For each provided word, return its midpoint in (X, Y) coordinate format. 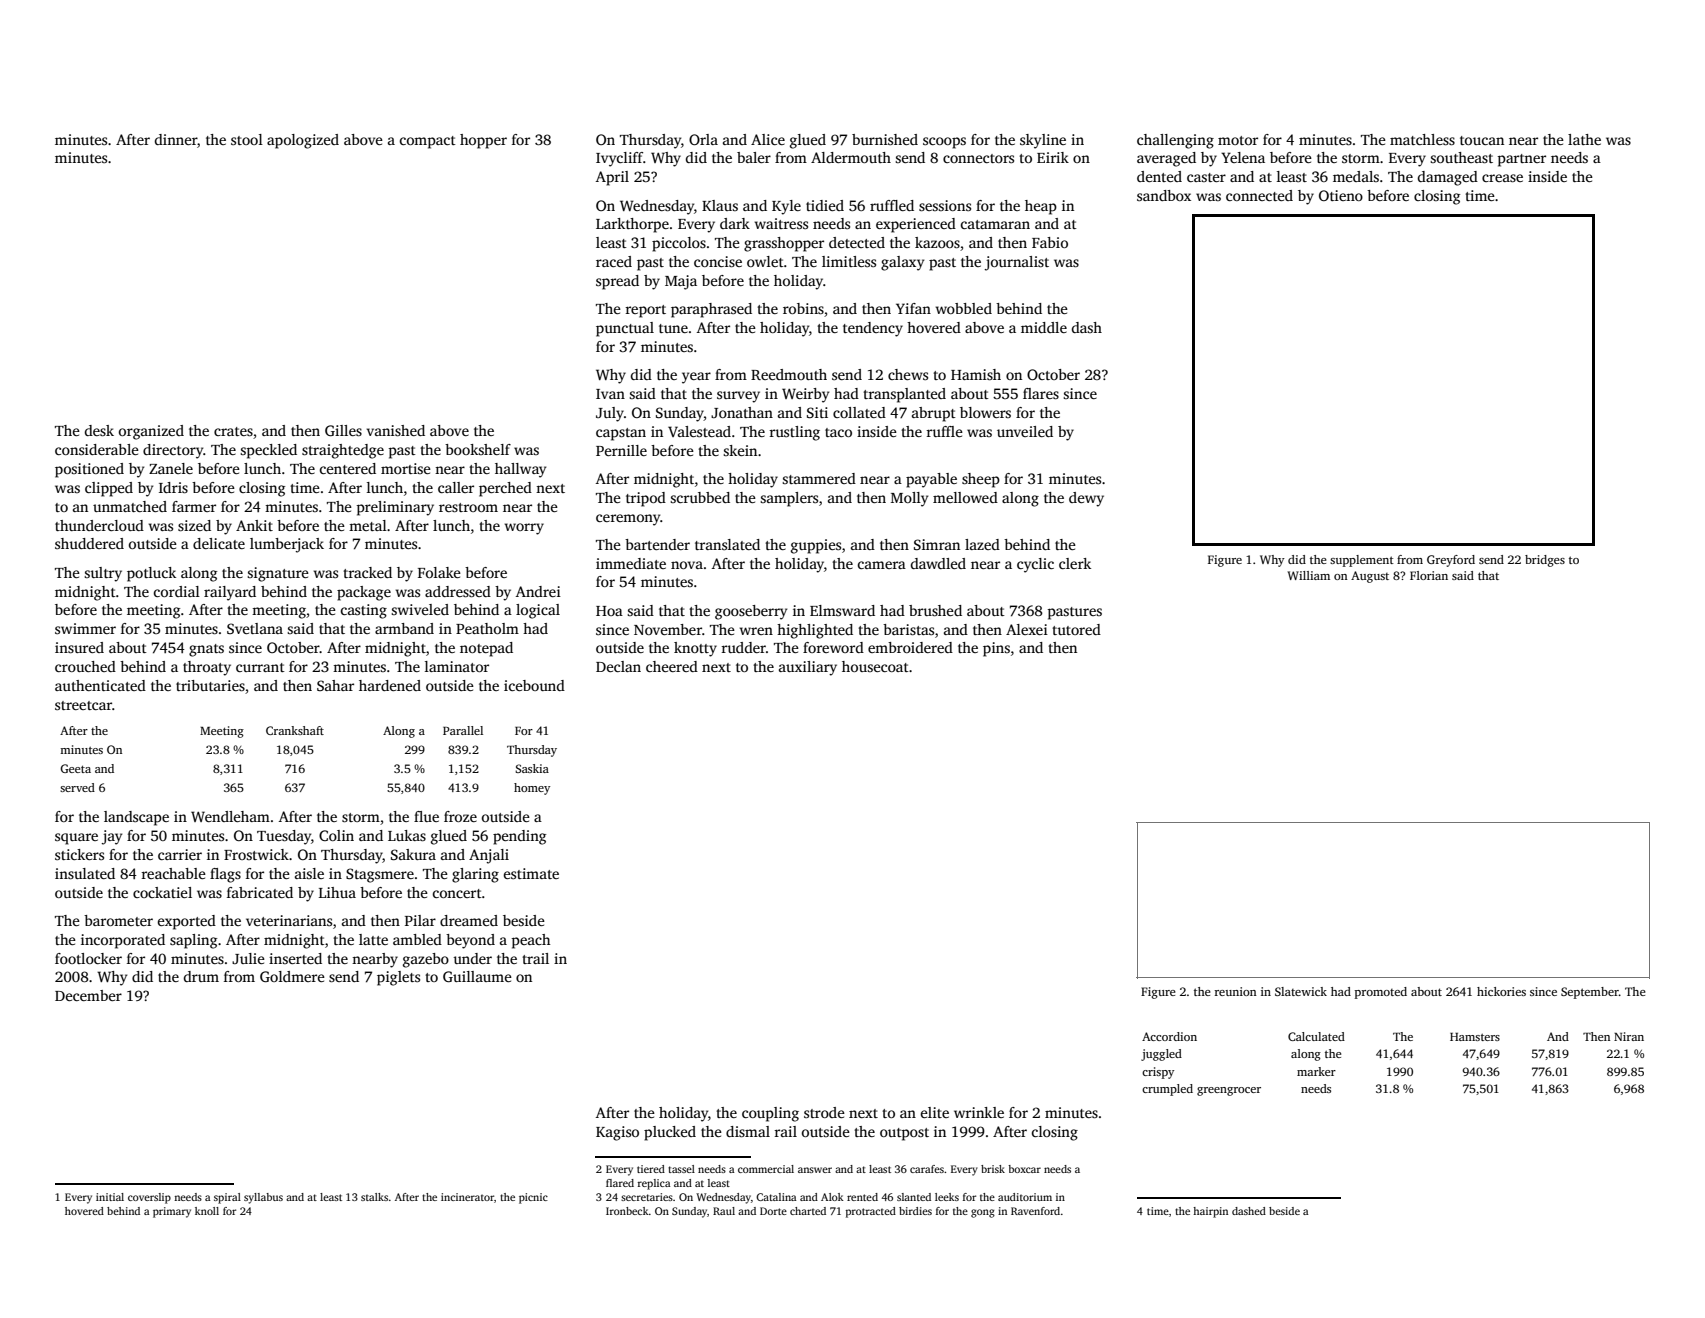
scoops (944, 143)
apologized (303, 141)
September (1590, 993)
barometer (118, 920)
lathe (1584, 139)
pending (519, 837)
